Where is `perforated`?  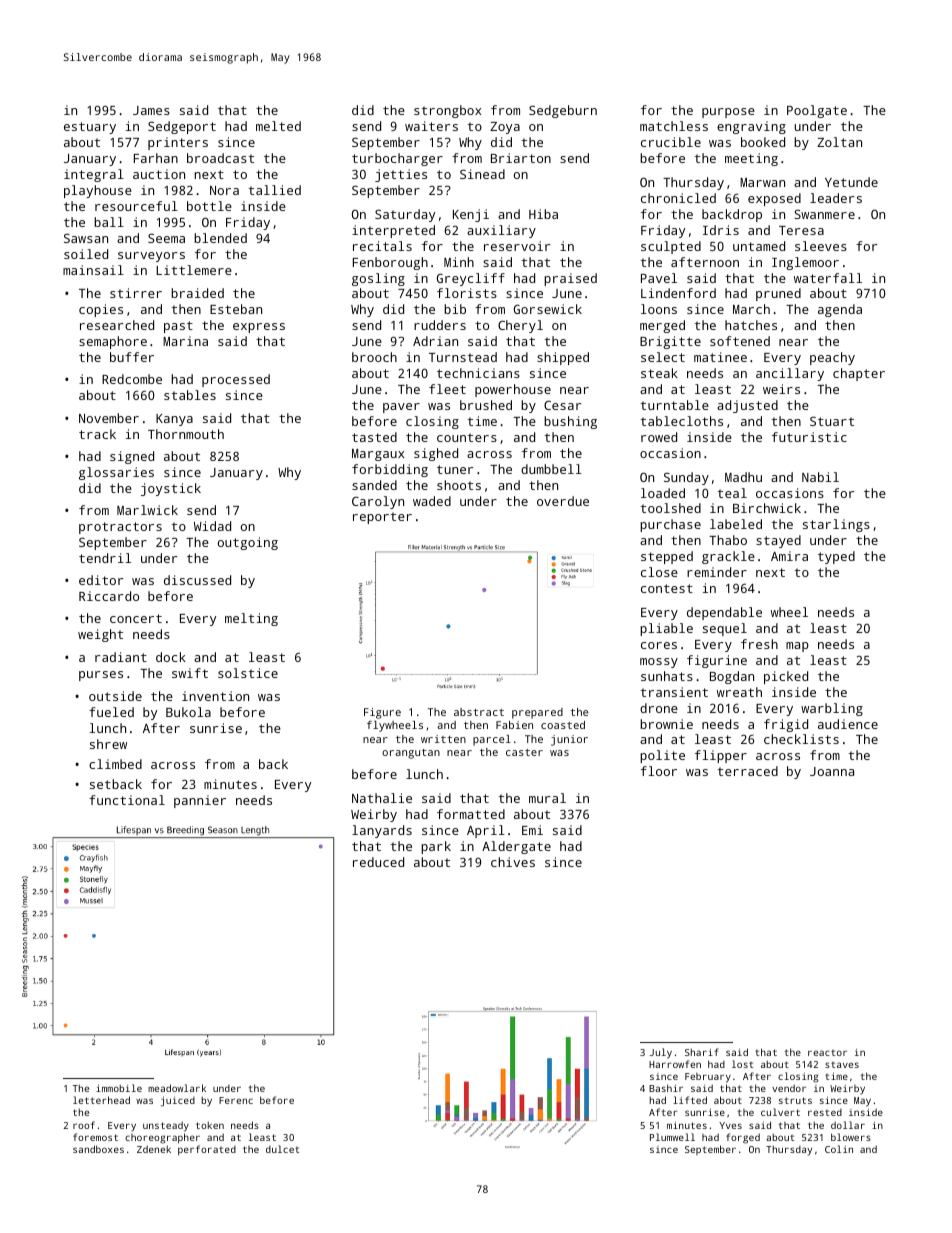
perforated is located at coordinates (207, 1150).
